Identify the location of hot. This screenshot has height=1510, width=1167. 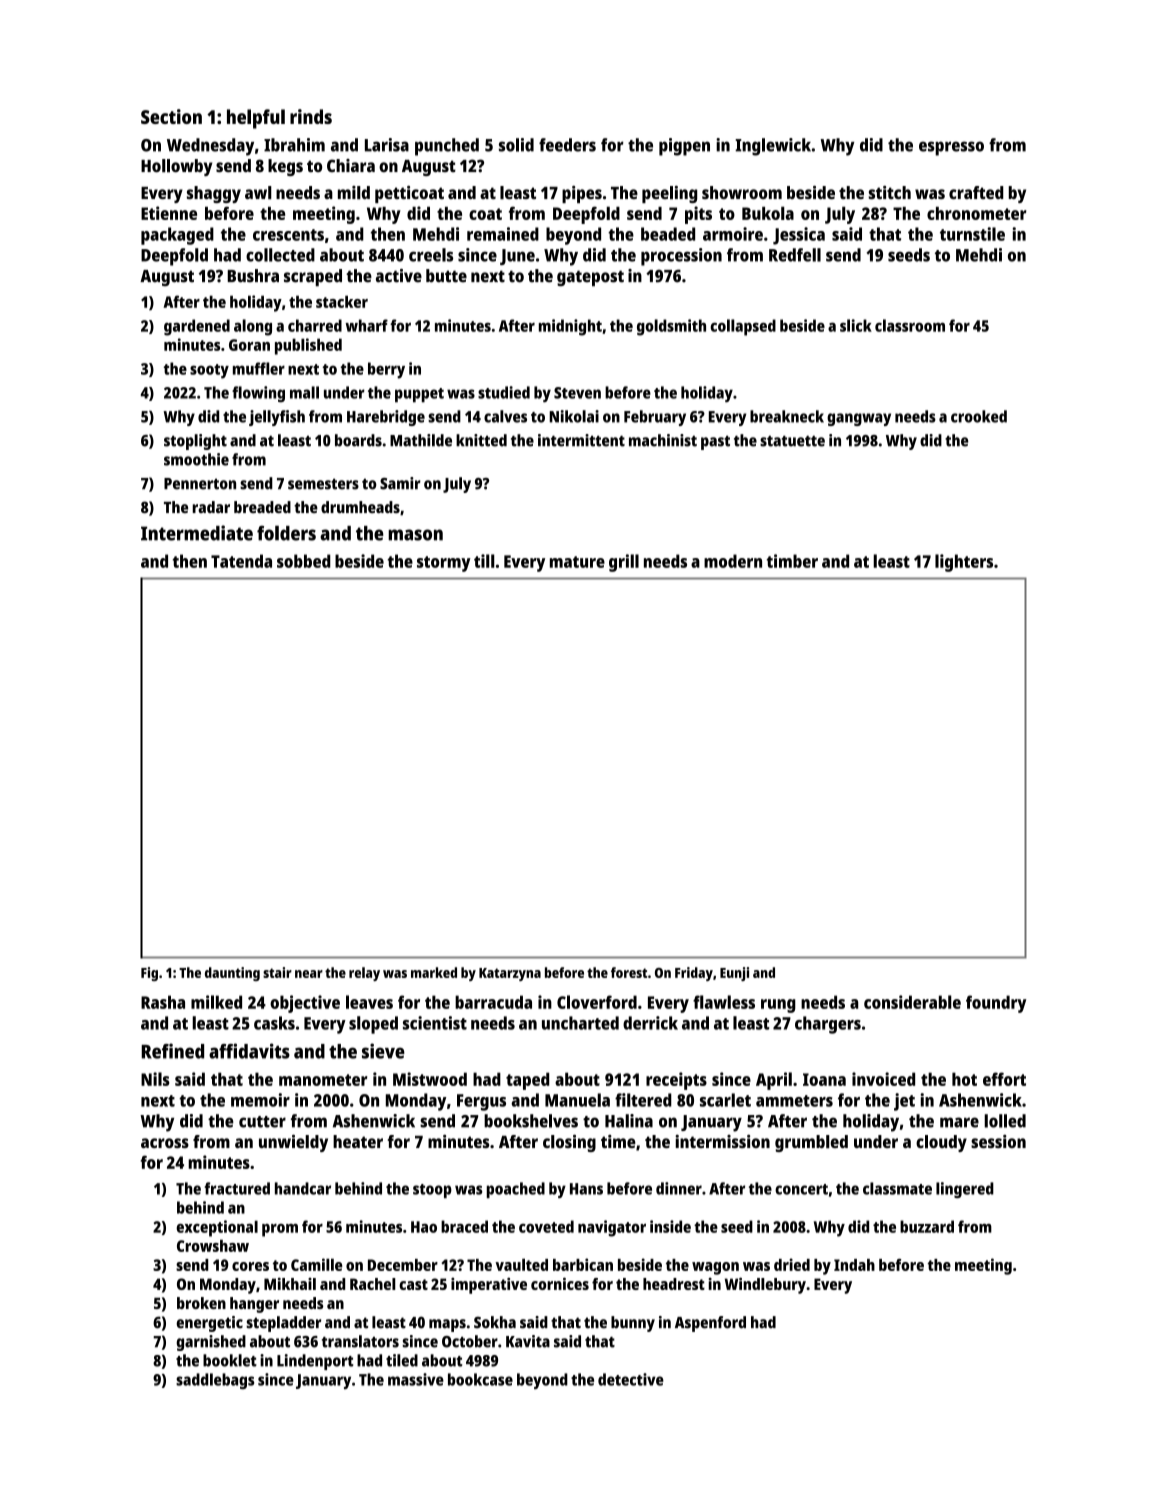
(964, 1079).
